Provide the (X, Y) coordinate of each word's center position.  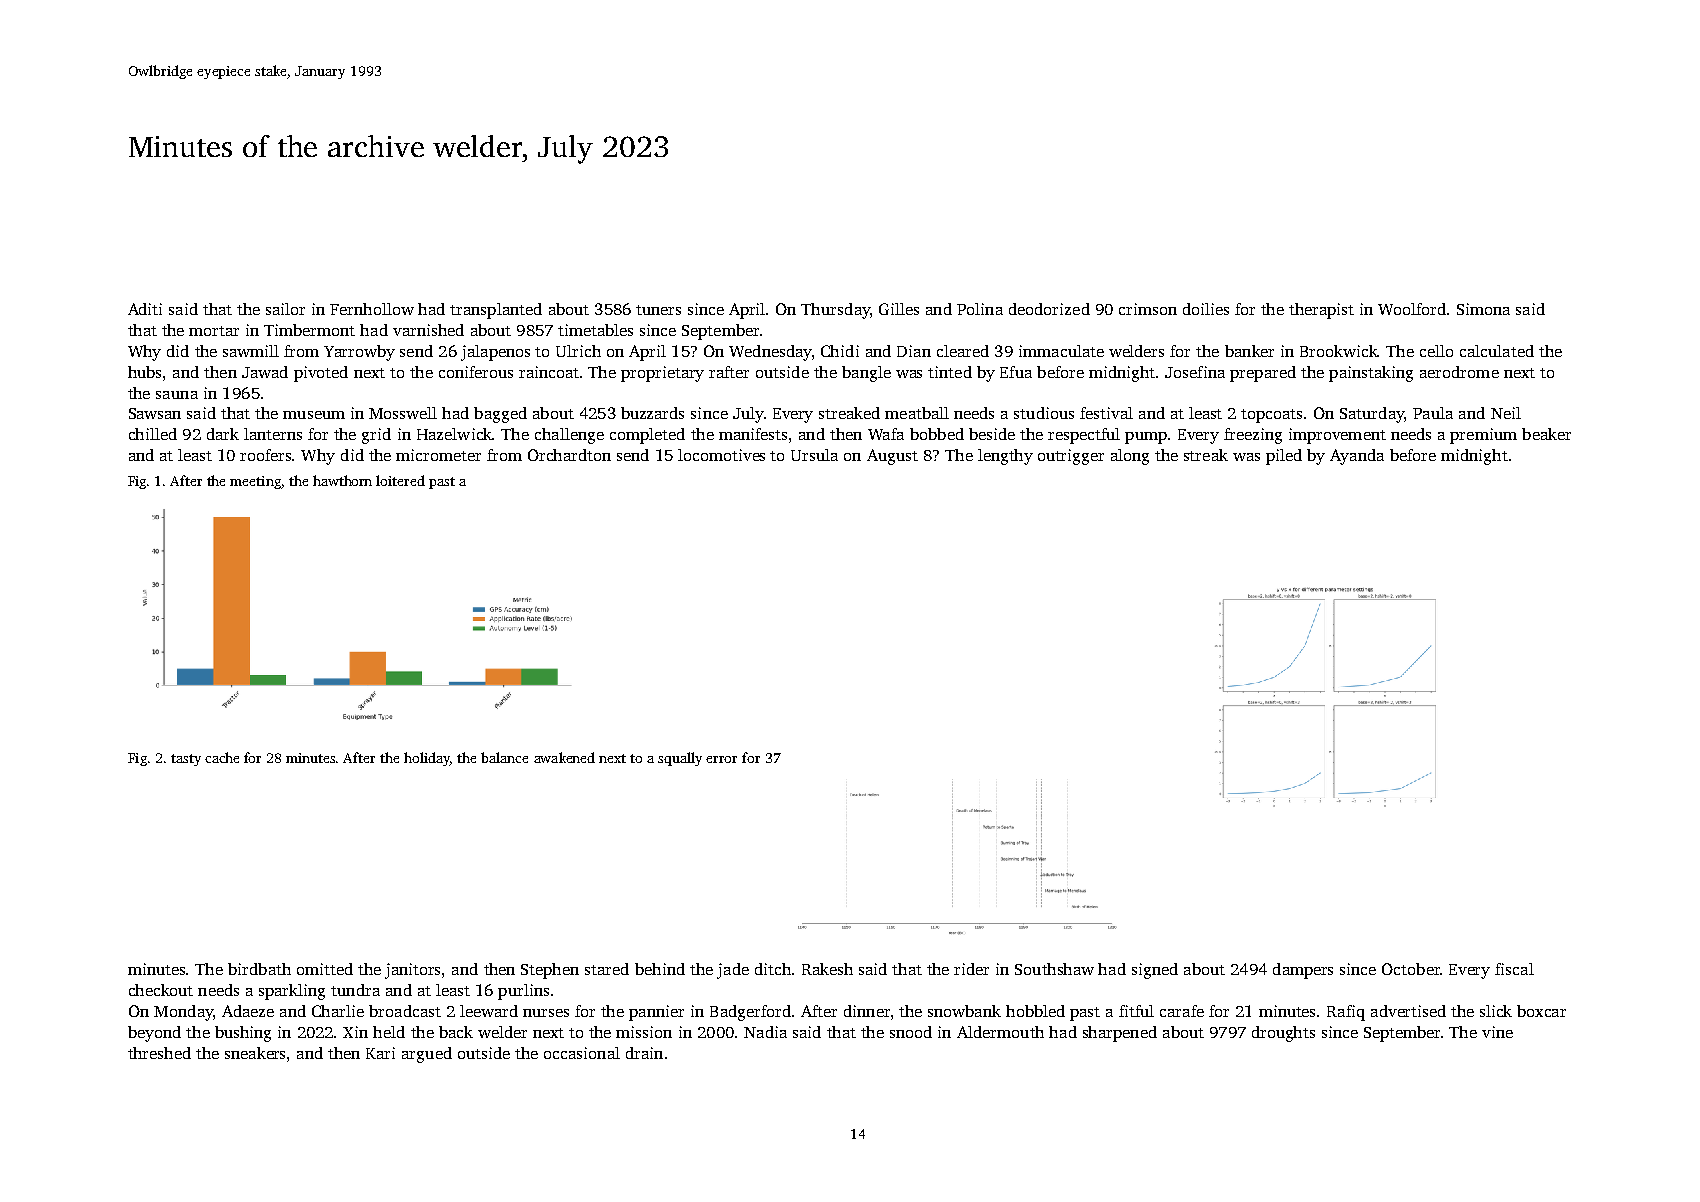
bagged (500, 415)
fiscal (1514, 969)
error (721, 759)
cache (222, 757)
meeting (255, 482)
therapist (1321, 311)
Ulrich (578, 351)
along (1130, 457)
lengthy (1005, 457)
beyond (154, 1034)
